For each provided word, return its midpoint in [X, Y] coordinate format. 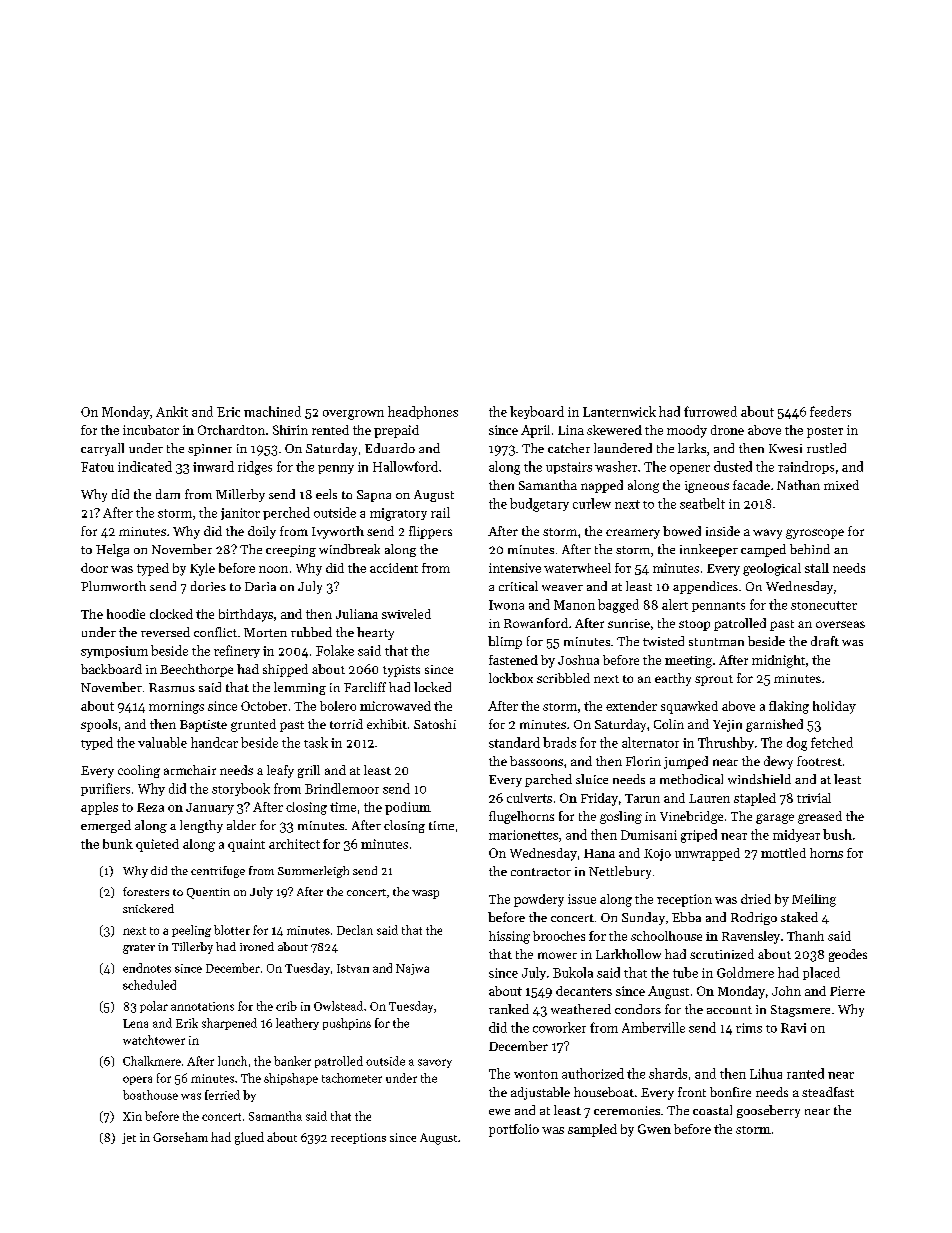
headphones [423, 412]
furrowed [710, 411]
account [729, 1010]
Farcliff [365, 687]
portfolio [514, 1130]
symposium [114, 652]
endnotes [147, 968]
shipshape [291, 1079]
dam [168, 494]
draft [825, 641]
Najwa [412, 969]
